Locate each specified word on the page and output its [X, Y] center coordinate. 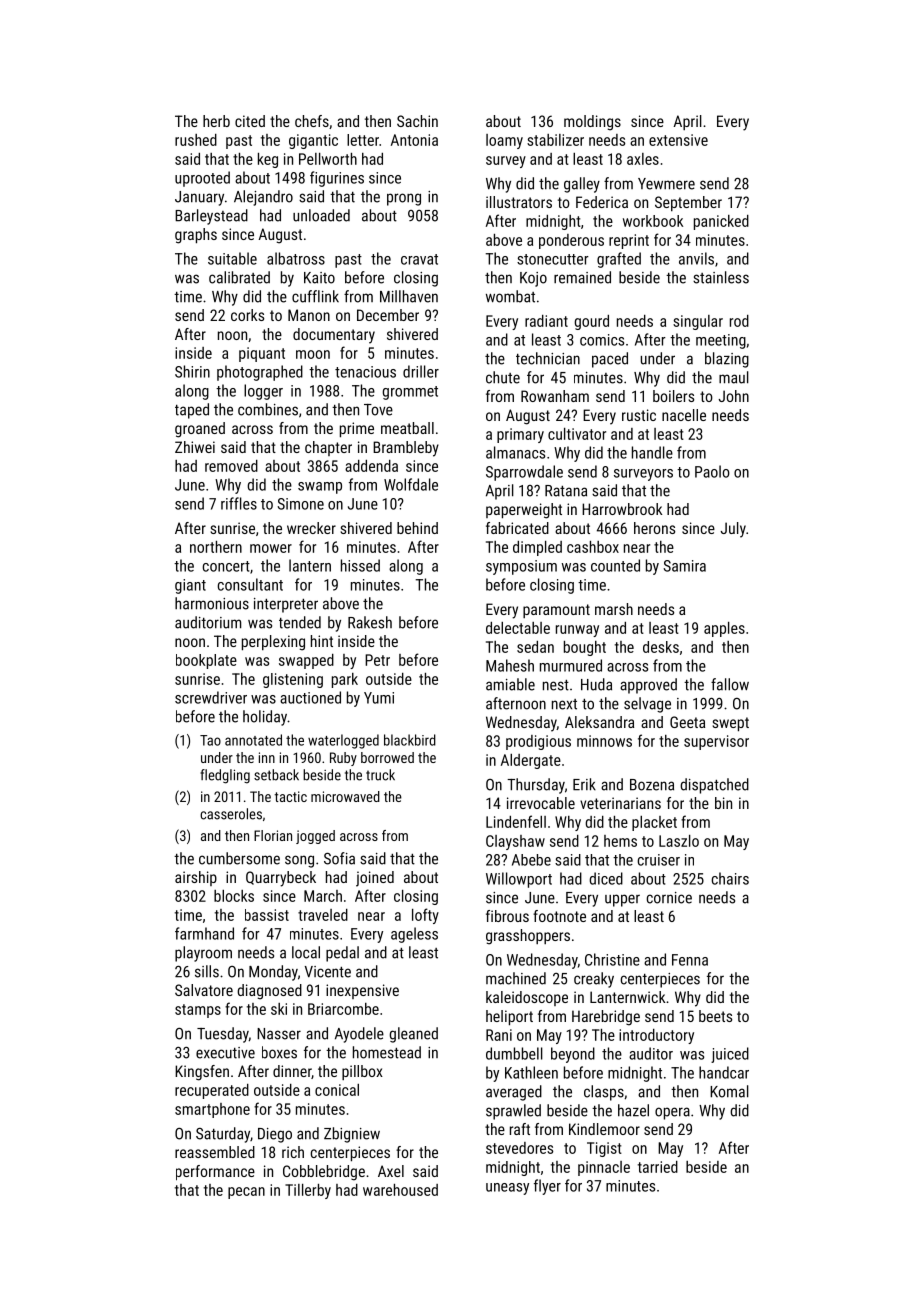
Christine [612, 959]
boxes [279, 1052]
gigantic [313, 141]
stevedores [519, 1148]
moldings [592, 123]
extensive [678, 140]
